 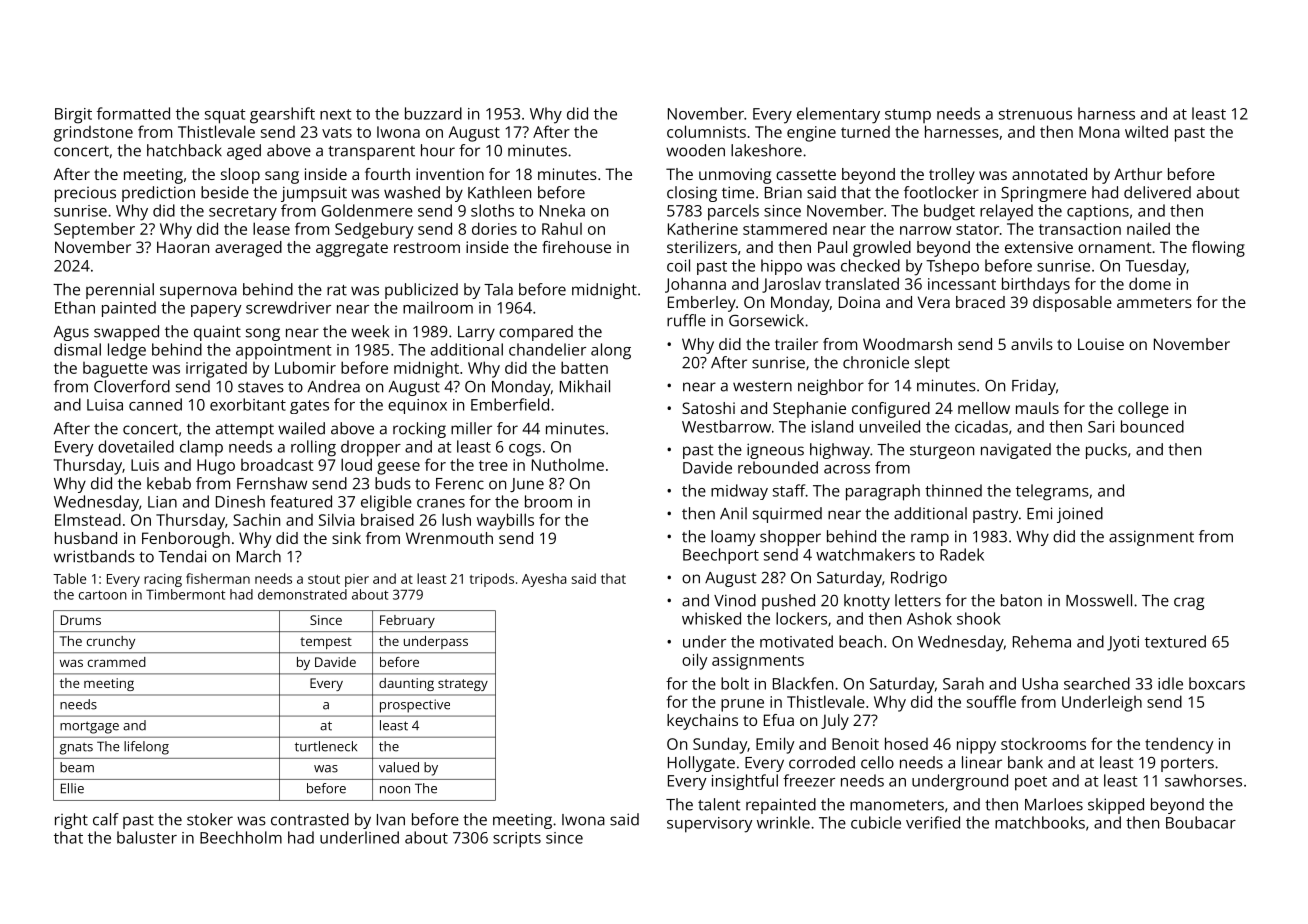 I want to click on Lubomir, so click(x=305, y=367).
